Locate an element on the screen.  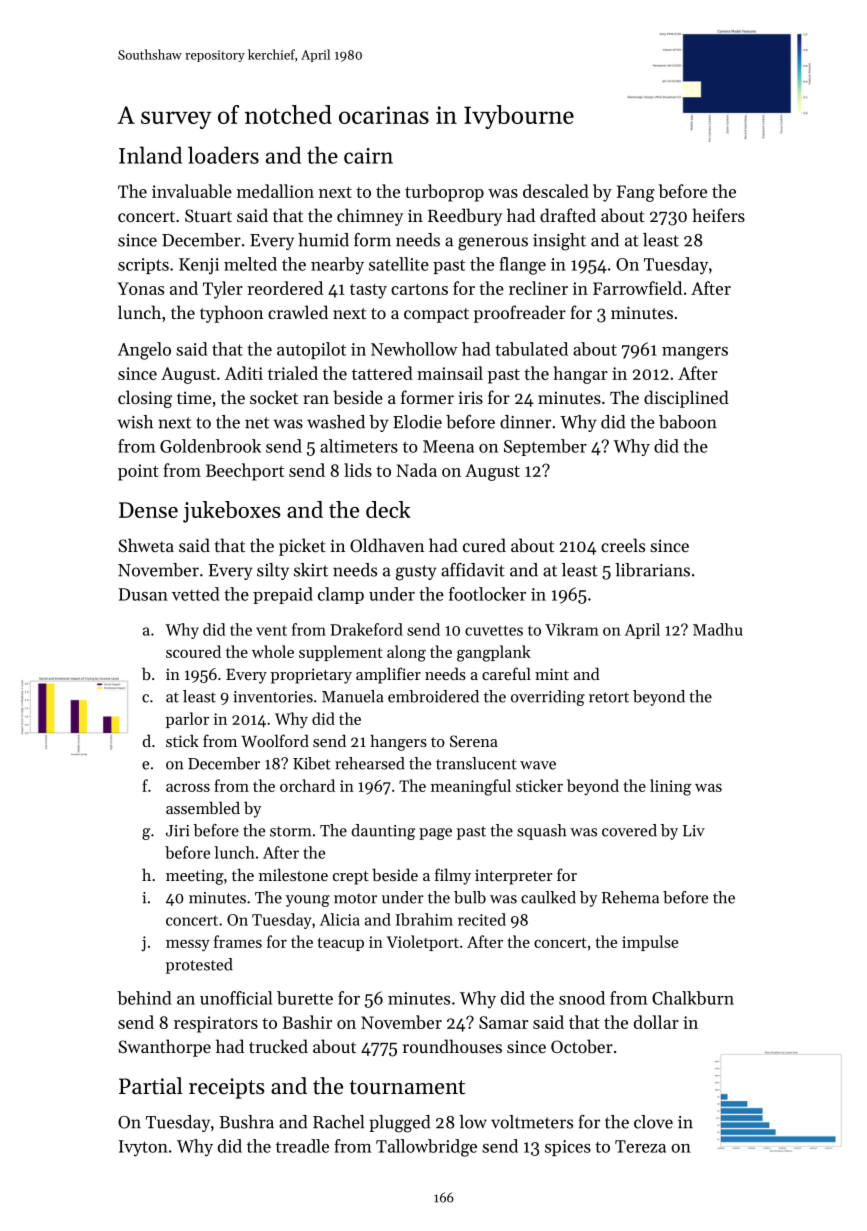
descaled is located at coordinates (556, 191).
